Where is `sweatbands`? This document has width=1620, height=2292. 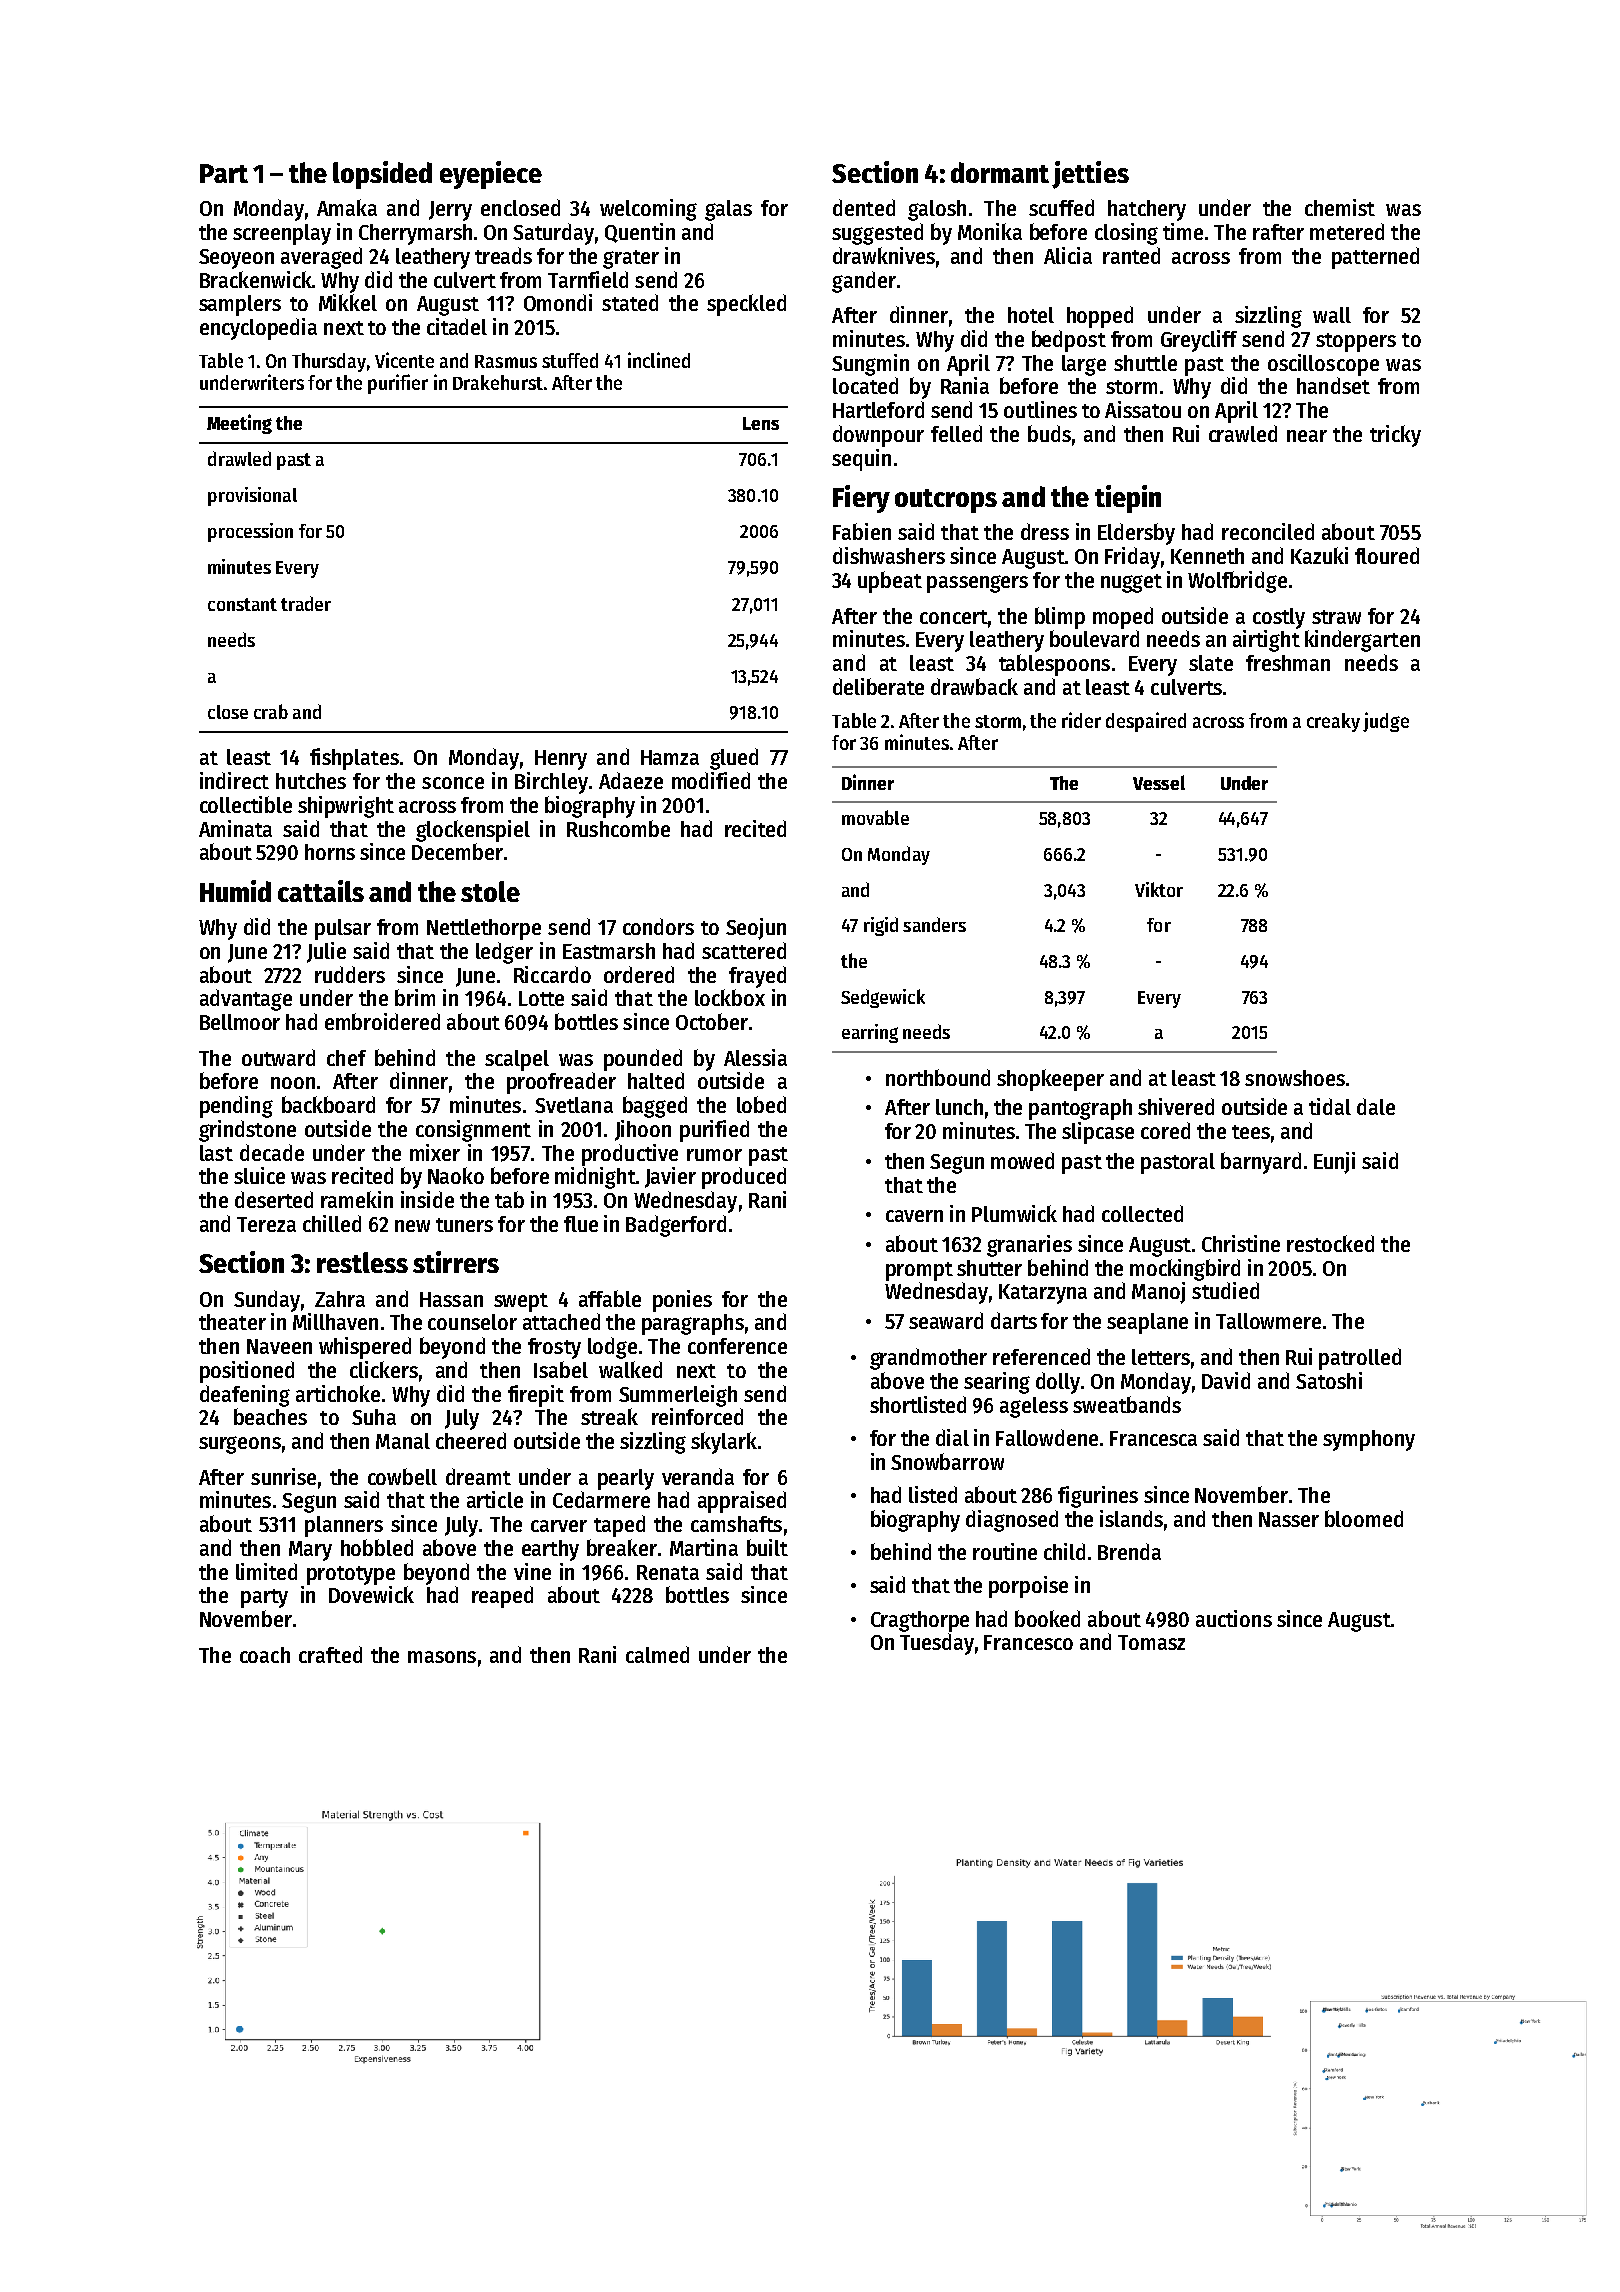
sweatbands is located at coordinates (1127, 1404).
